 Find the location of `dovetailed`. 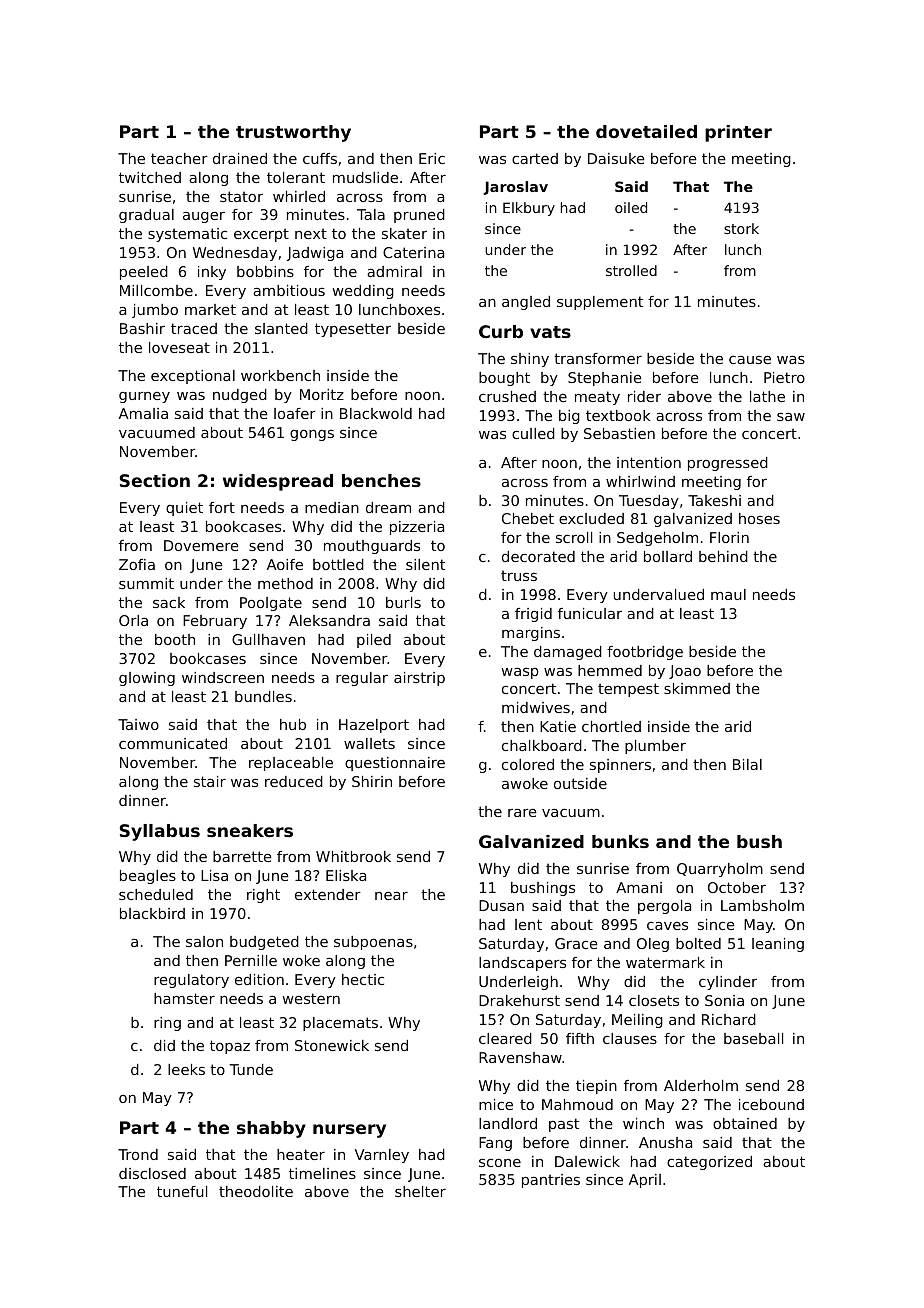

dovetailed is located at coordinates (646, 131).
